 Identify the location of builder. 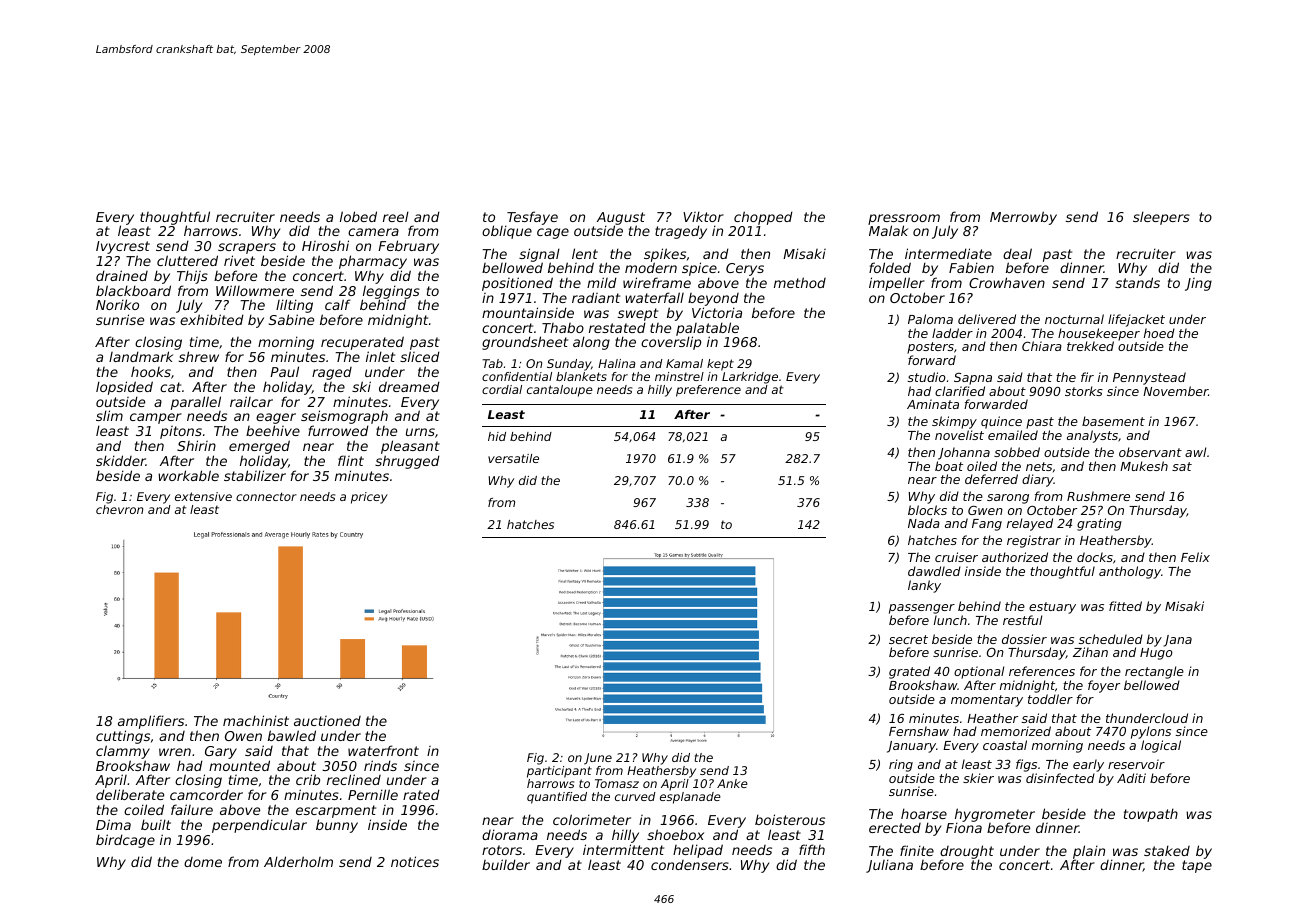
(506, 864).
